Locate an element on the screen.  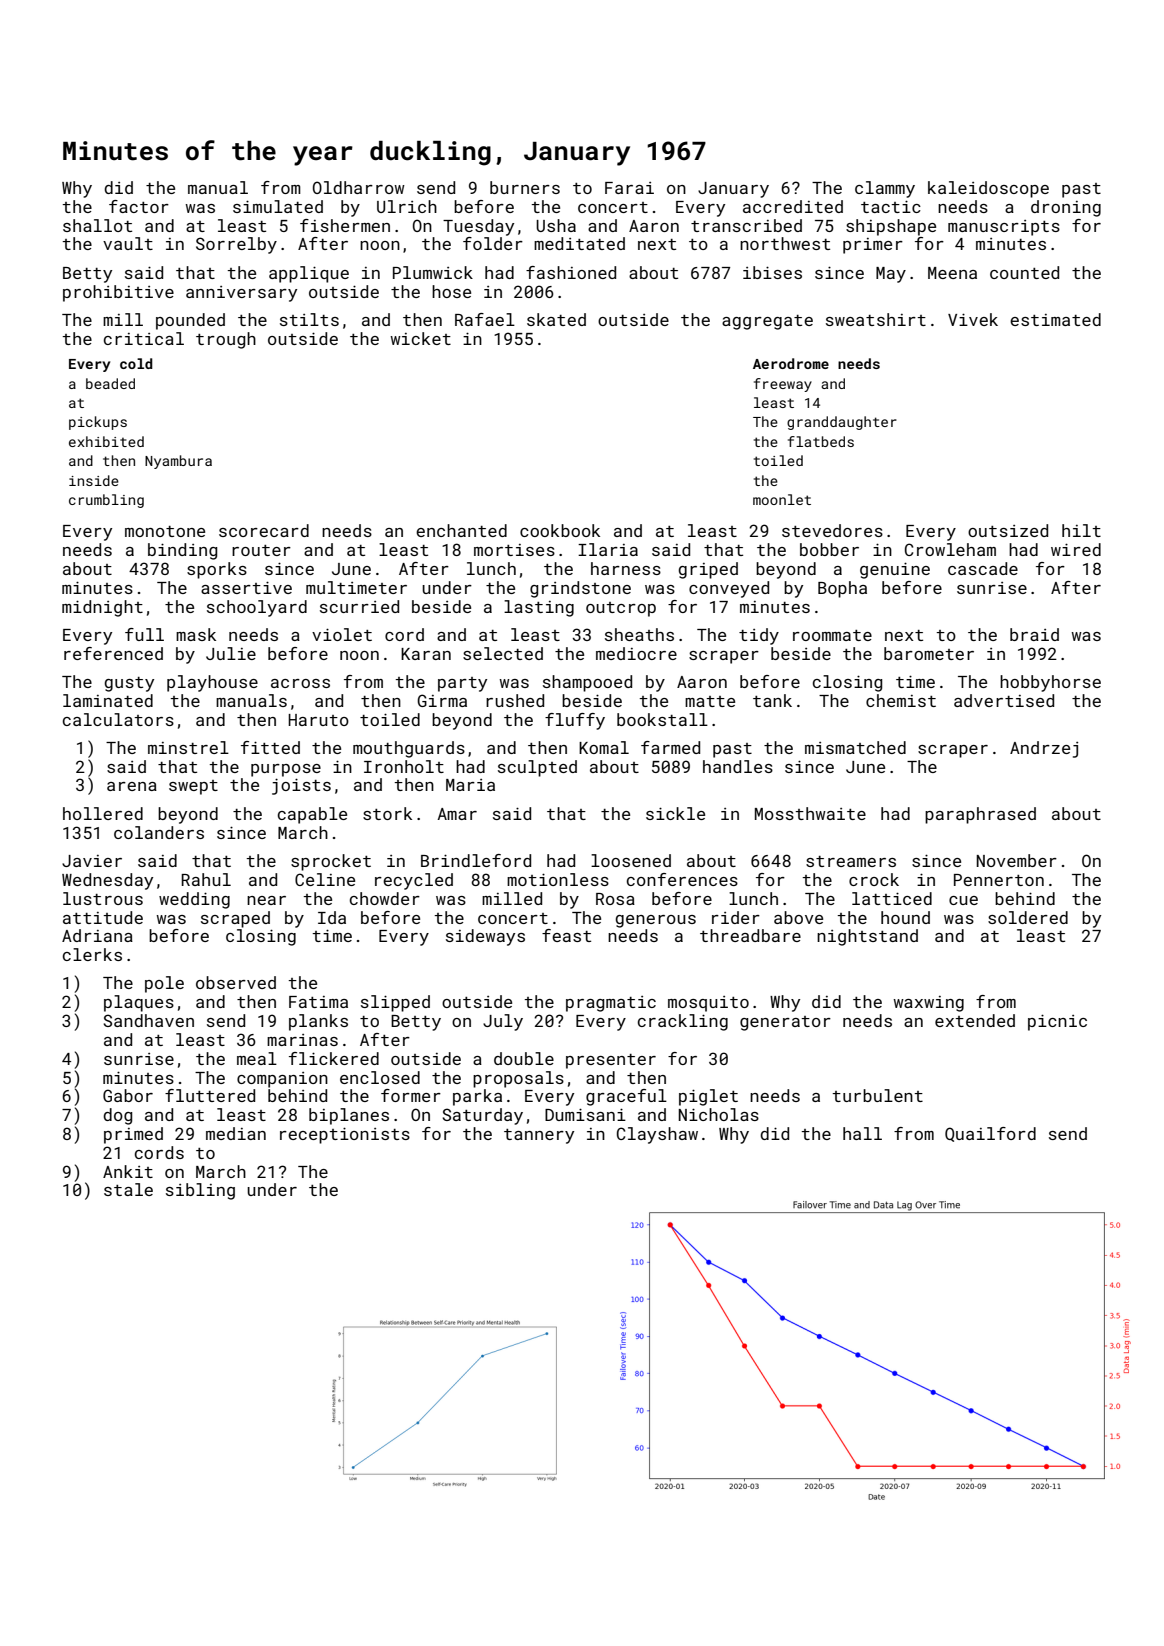
Pennerton is located at coordinates (999, 880).
